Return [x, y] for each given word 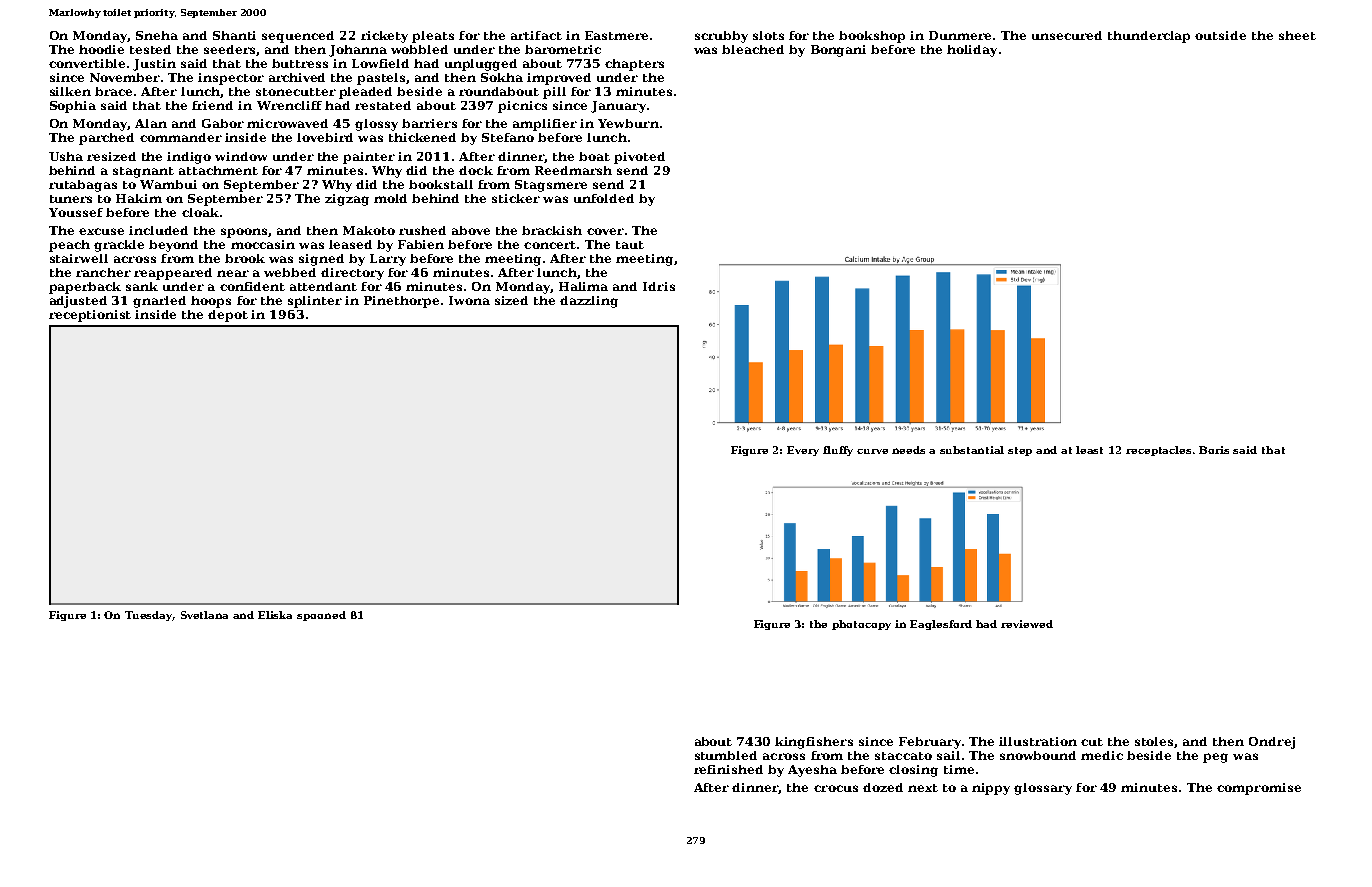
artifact [536, 35]
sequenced [298, 37]
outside [1220, 35]
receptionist [90, 316]
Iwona [469, 300]
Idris [659, 286]
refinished [728, 769]
